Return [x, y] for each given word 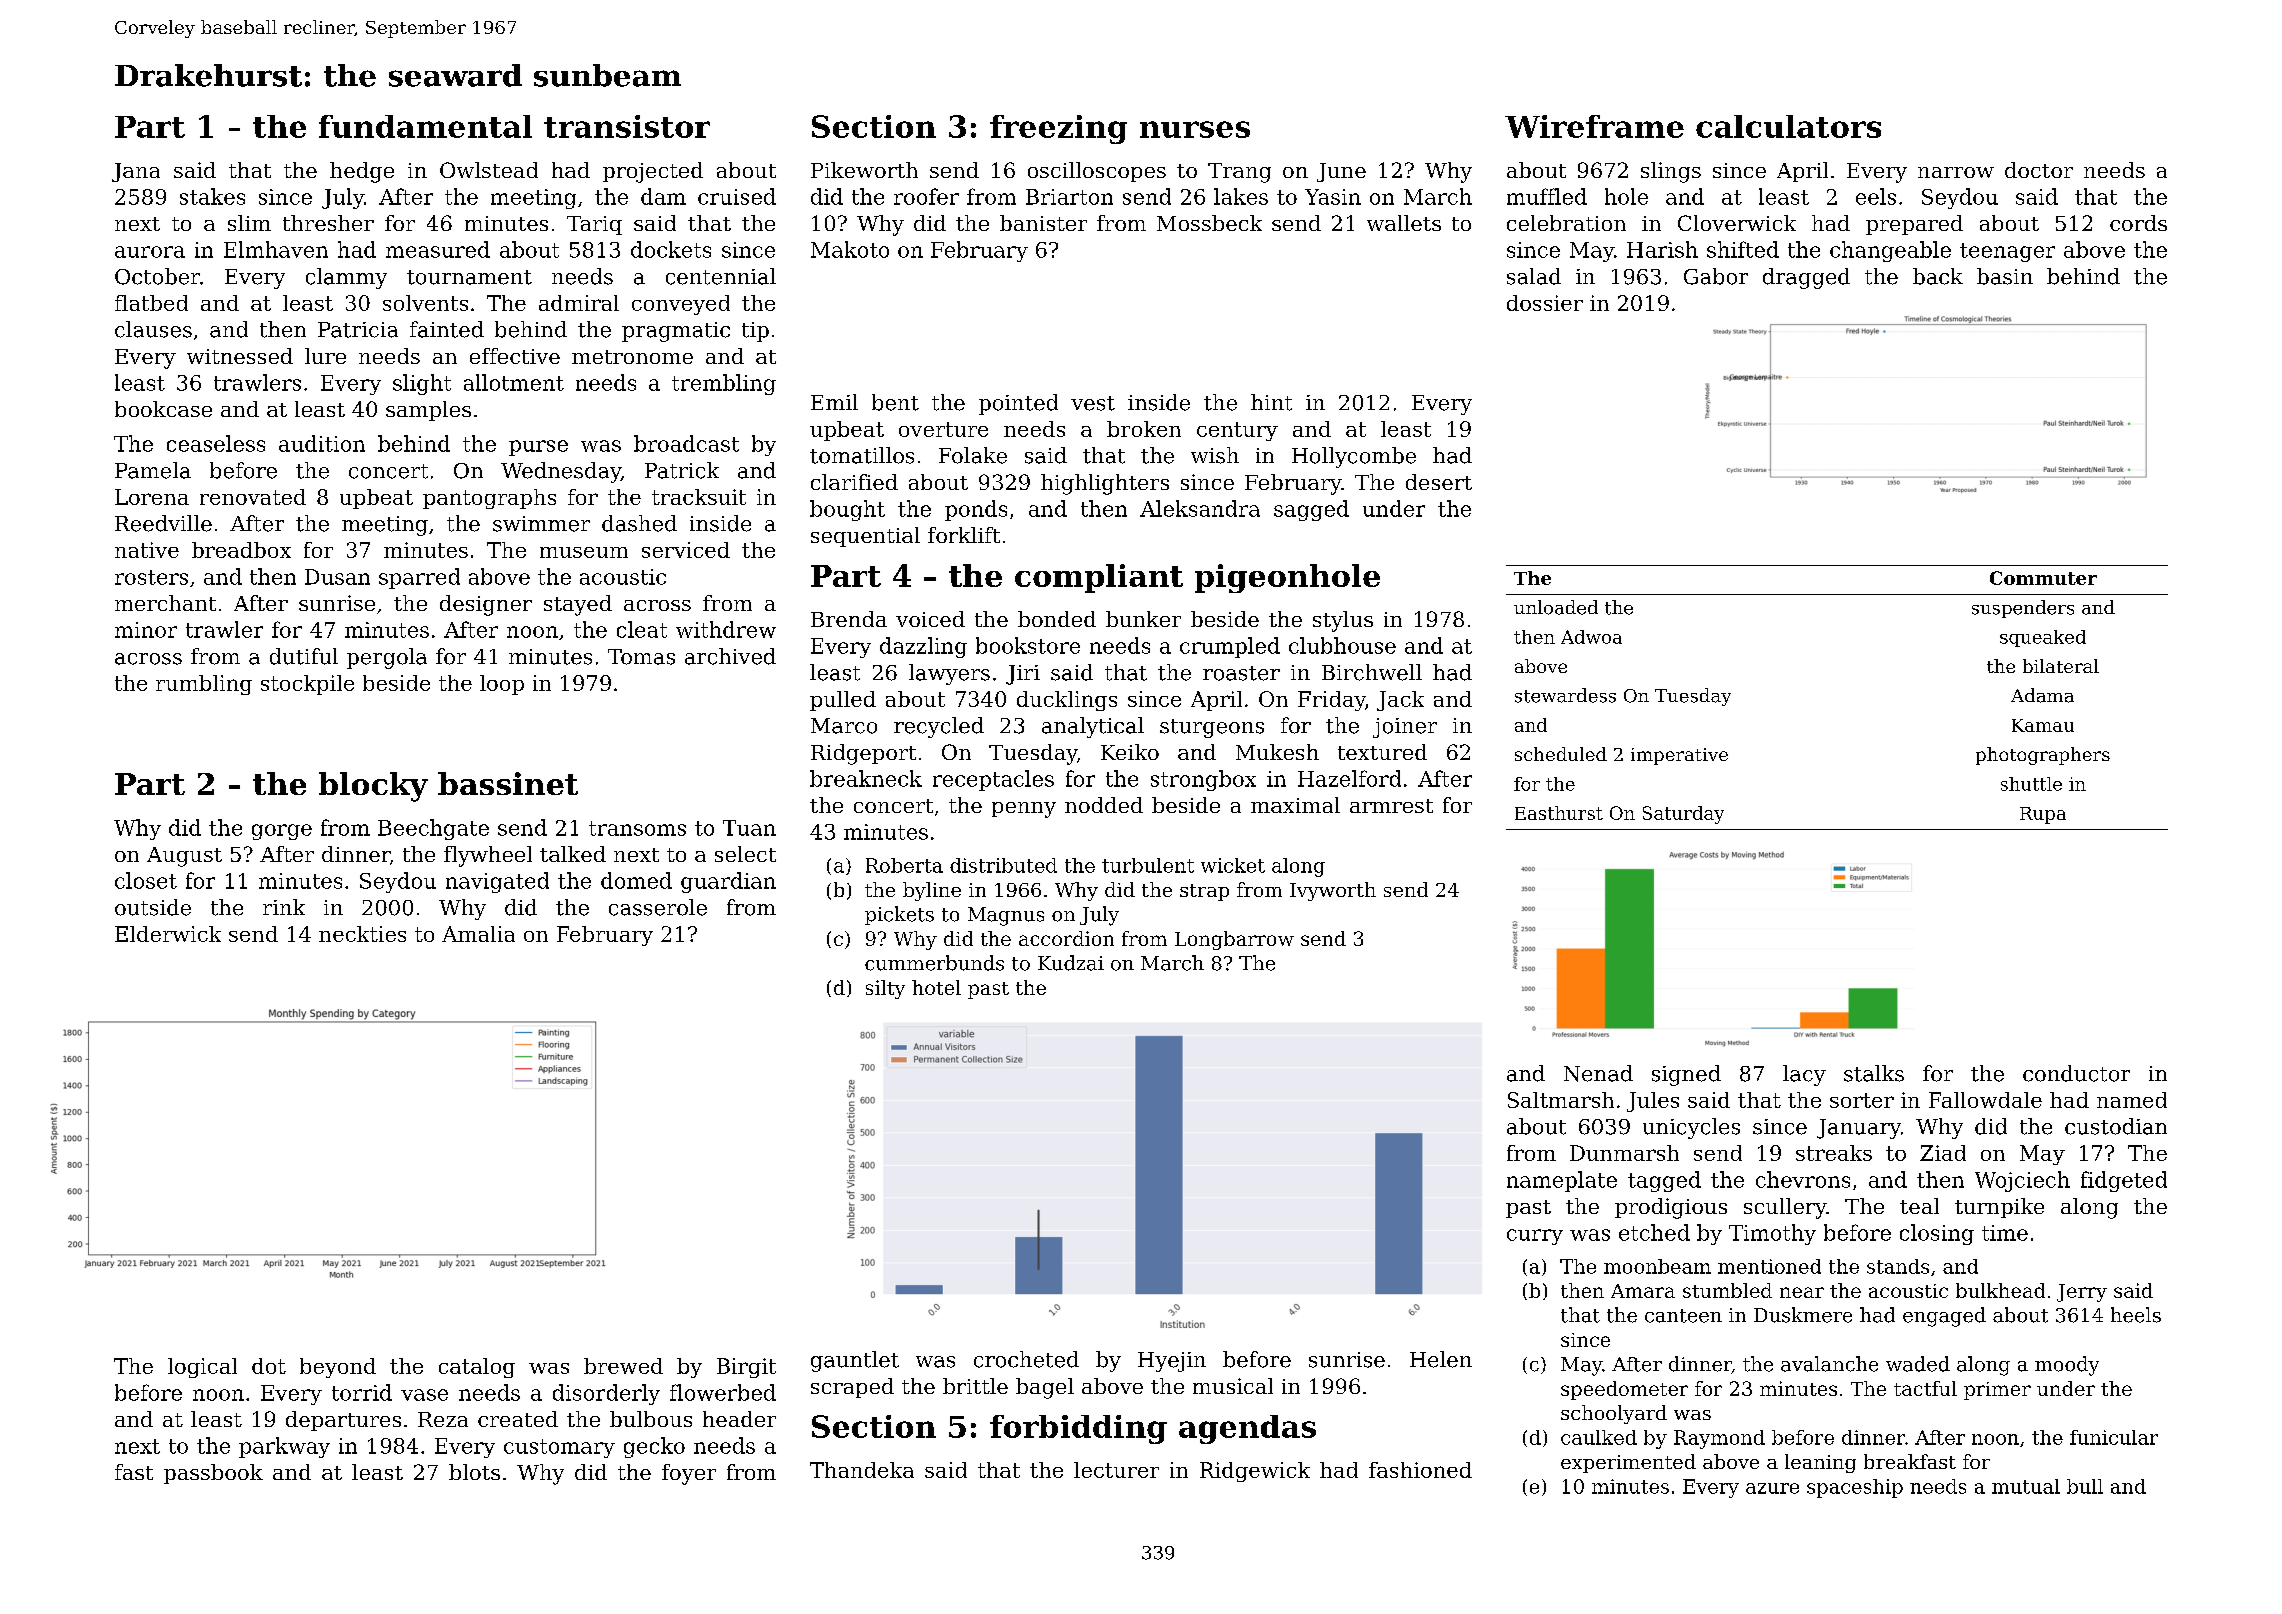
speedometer [1624, 1390]
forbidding [1078, 1429]
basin [2005, 276]
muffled [1547, 196]
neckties [362, 934]
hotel [936, 987]
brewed [623, 1366]
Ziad [1943, 1153]
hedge [362, 172]
